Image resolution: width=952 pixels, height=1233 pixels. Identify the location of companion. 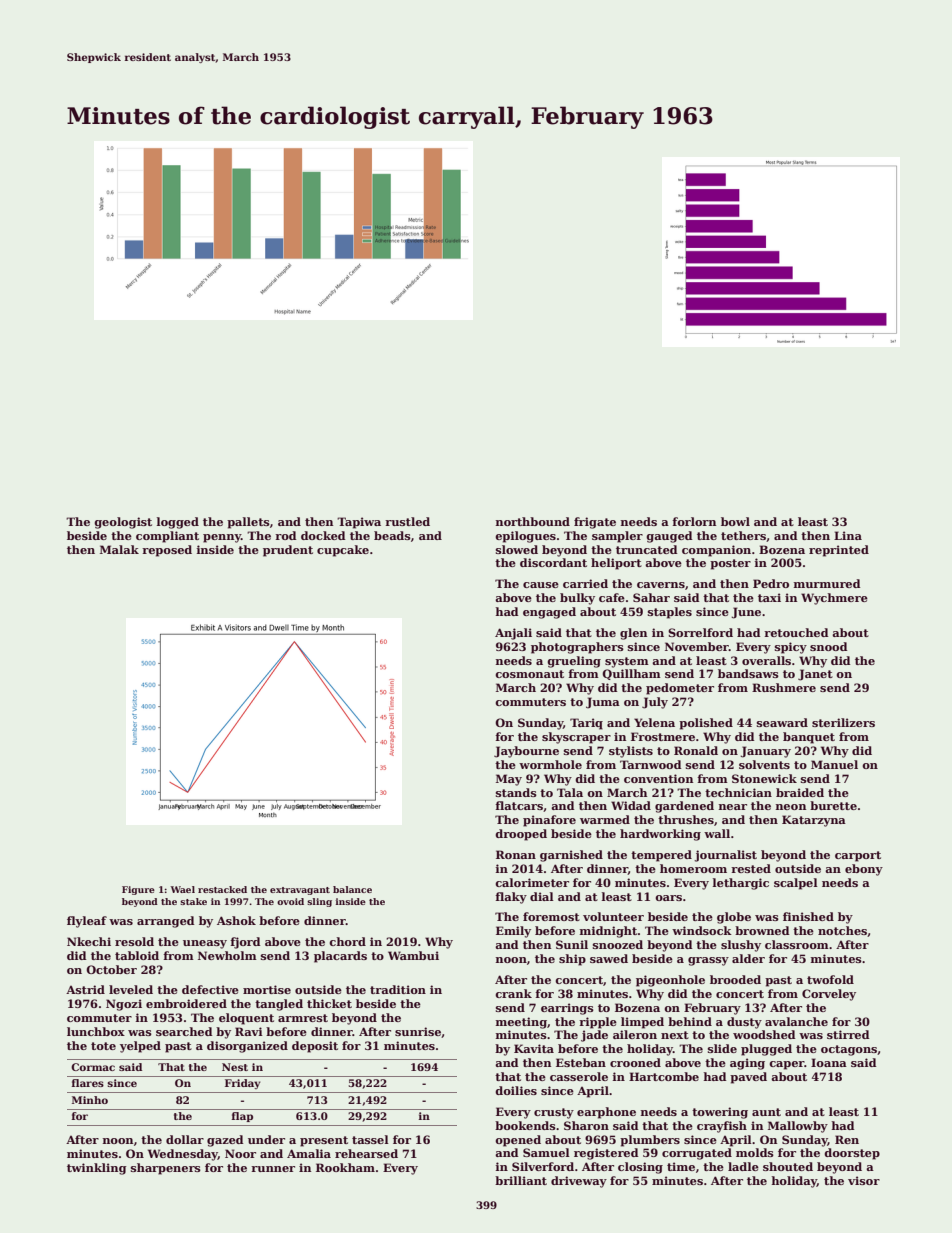
(716, 551).
